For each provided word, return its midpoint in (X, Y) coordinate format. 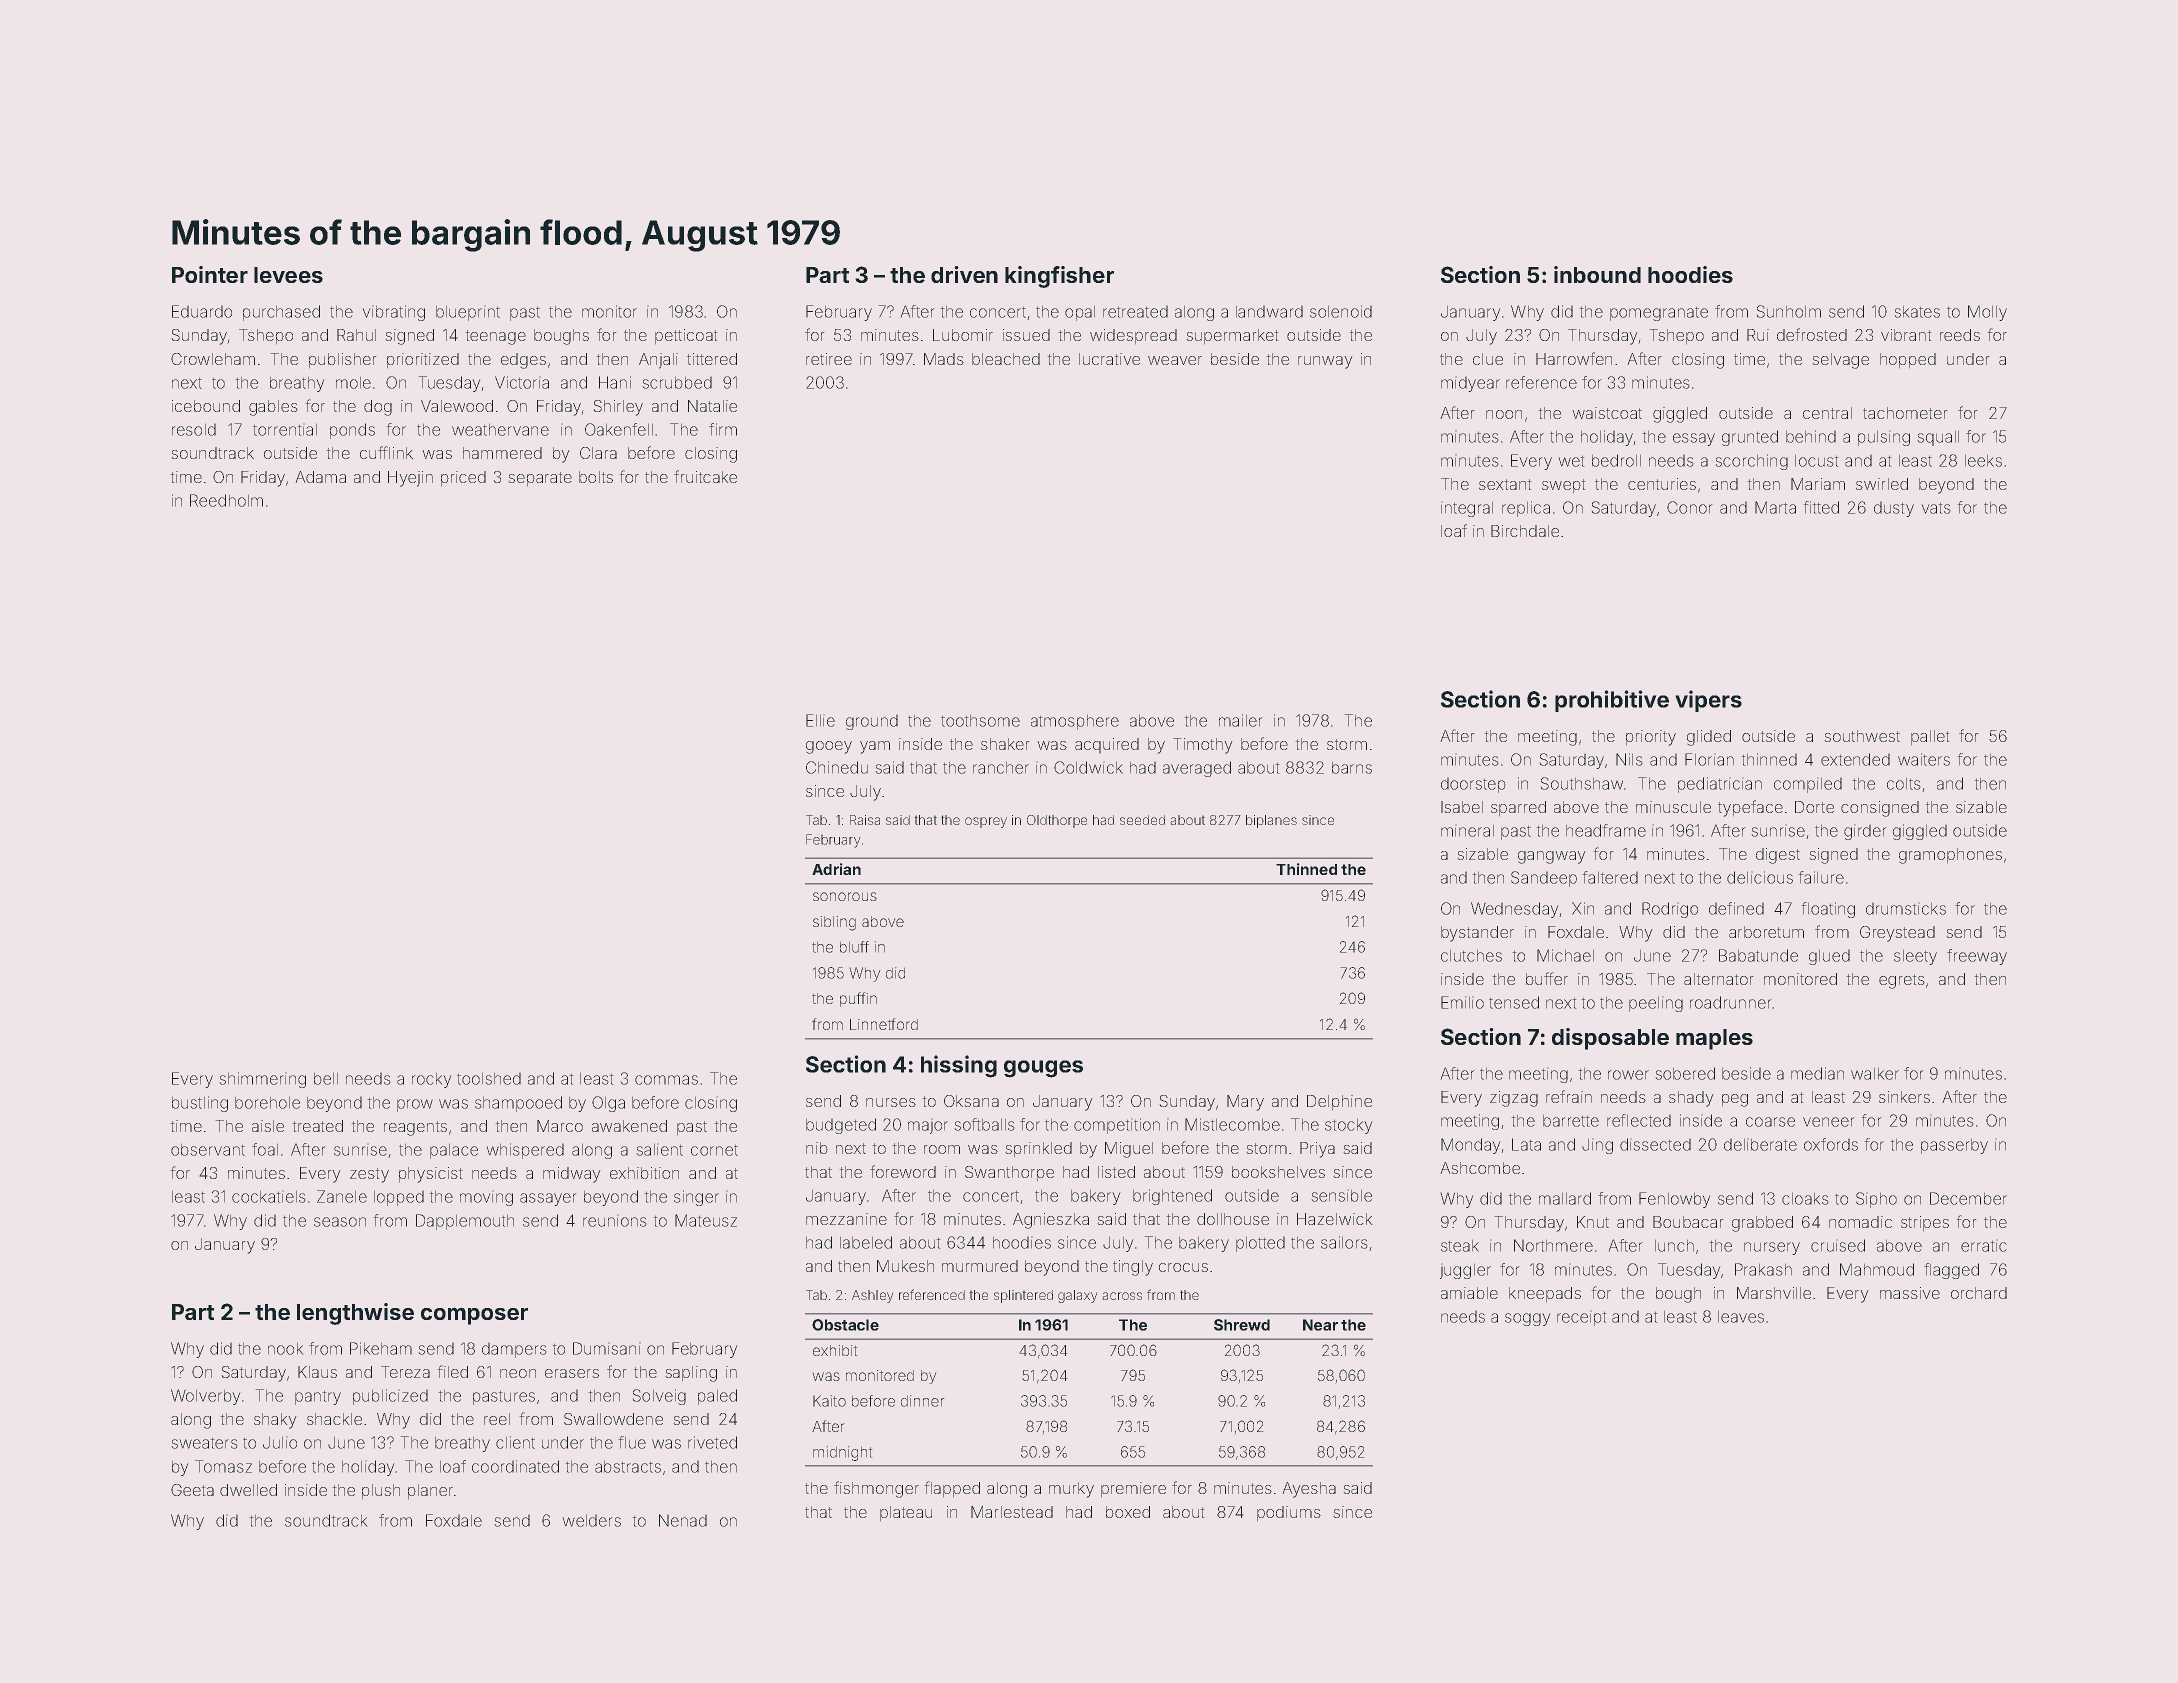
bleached (1006, 359)
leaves (1741, 1316)
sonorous (845, 896)
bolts (596, 477)
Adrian (836, 869)
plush (381, 1492)
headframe (1606, 830)
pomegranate (1659, 313)
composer (474, 1316)
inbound (1597, 274)
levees (288, 275)
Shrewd (1242, 1325)
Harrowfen (1574, 358)
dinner (923, 1401)
